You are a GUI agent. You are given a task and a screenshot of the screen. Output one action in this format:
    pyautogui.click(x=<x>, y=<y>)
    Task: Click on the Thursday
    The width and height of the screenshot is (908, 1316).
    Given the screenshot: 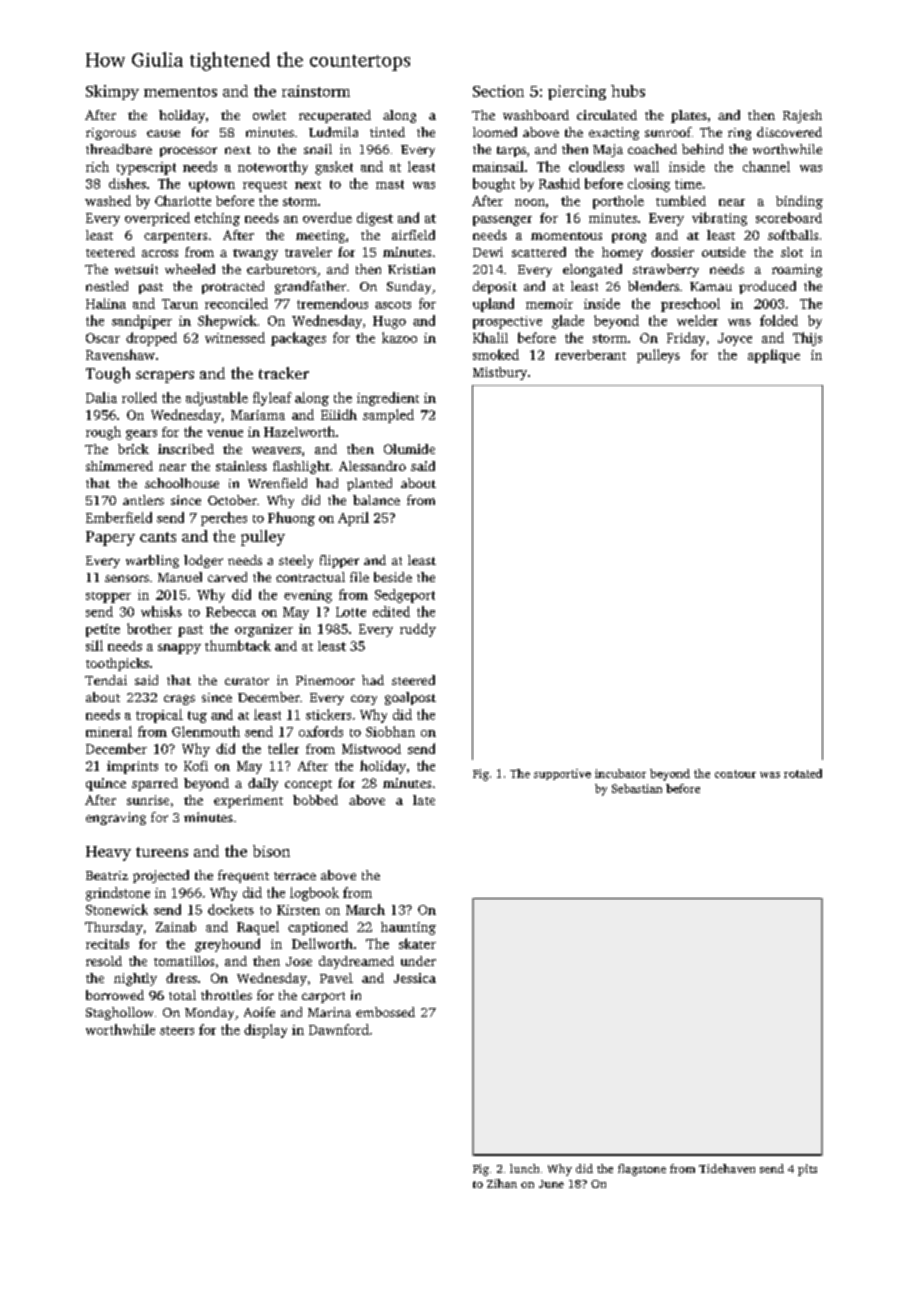 What is the action you would take?
    pyautogui.click(x=114, y=928)
